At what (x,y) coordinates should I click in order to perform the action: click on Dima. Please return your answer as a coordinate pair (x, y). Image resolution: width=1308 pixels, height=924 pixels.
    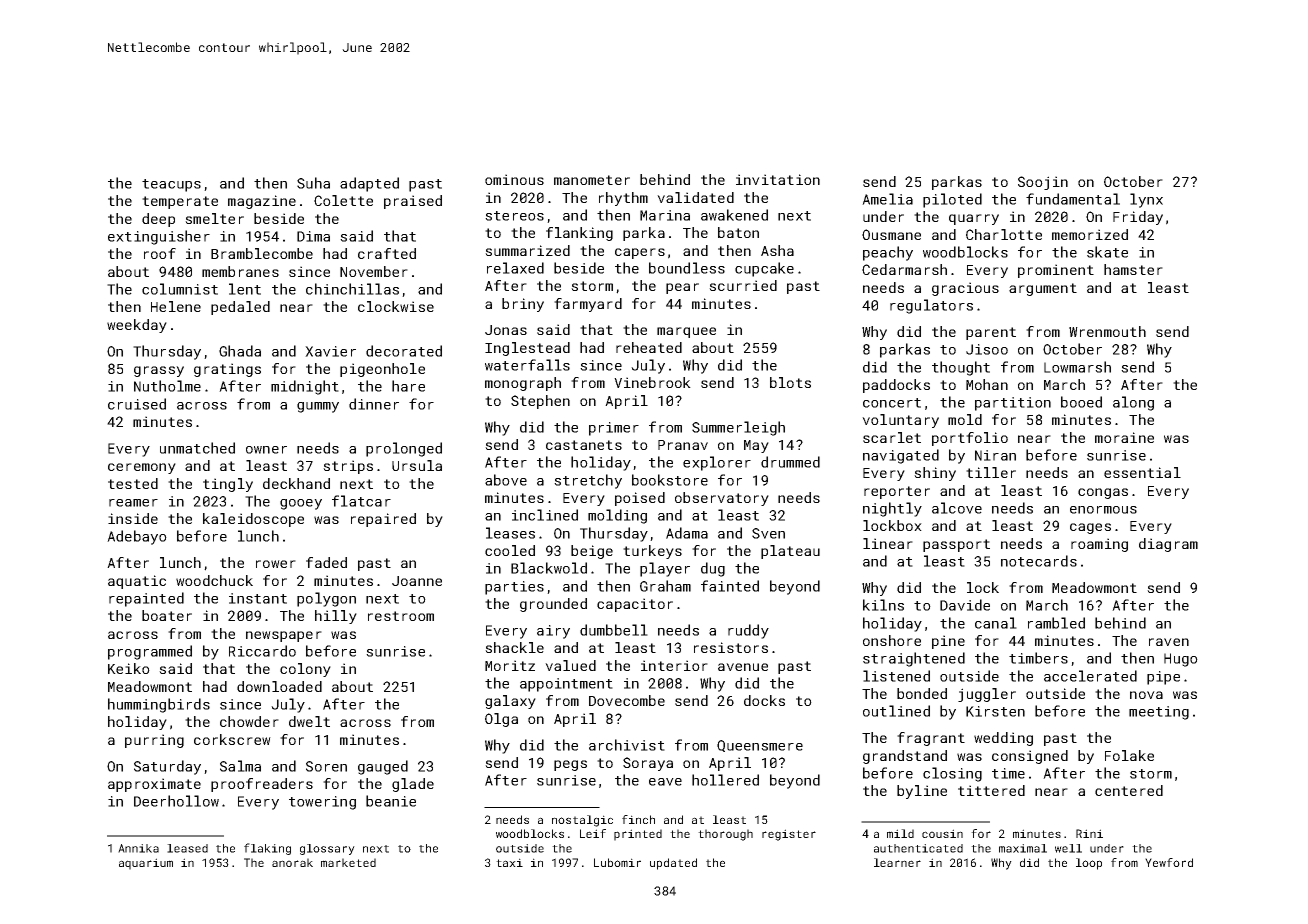
    Looking at the image, I should click on (313, 236).
